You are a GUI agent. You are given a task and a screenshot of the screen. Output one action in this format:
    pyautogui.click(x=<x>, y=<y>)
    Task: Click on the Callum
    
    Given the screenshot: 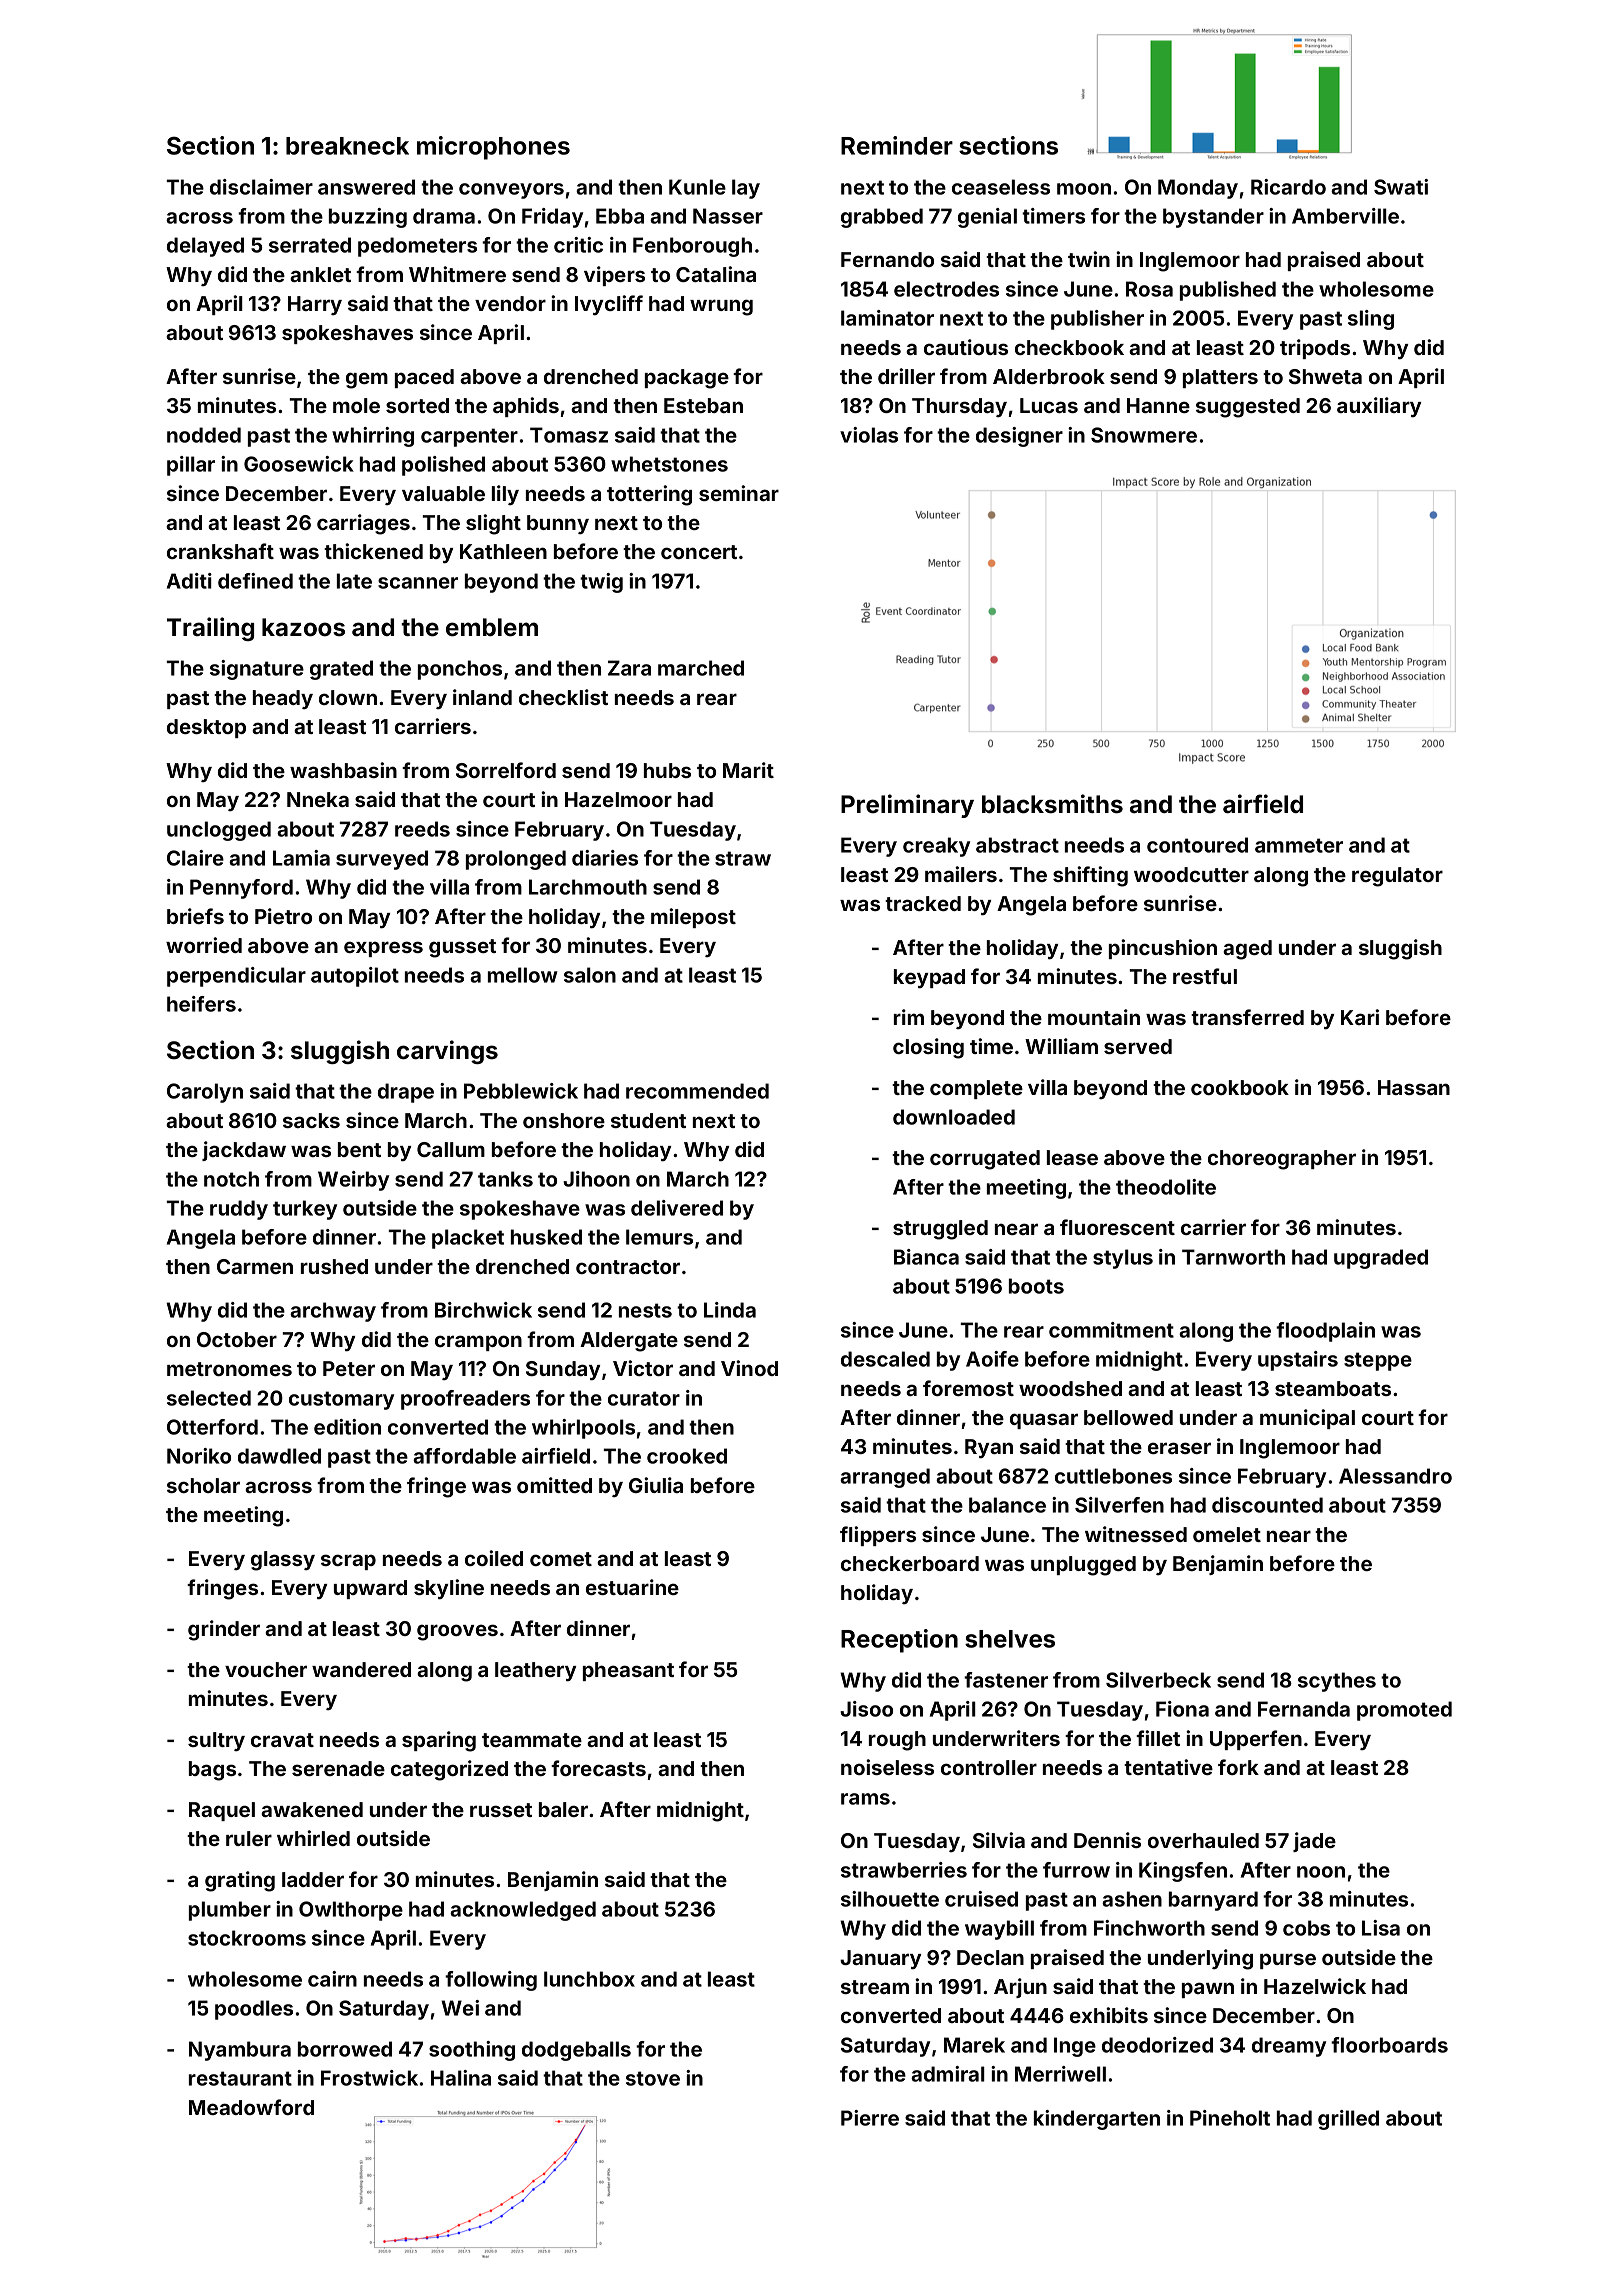 What is the action you would take?
    pyautogui.click(x=451, y=1149)
